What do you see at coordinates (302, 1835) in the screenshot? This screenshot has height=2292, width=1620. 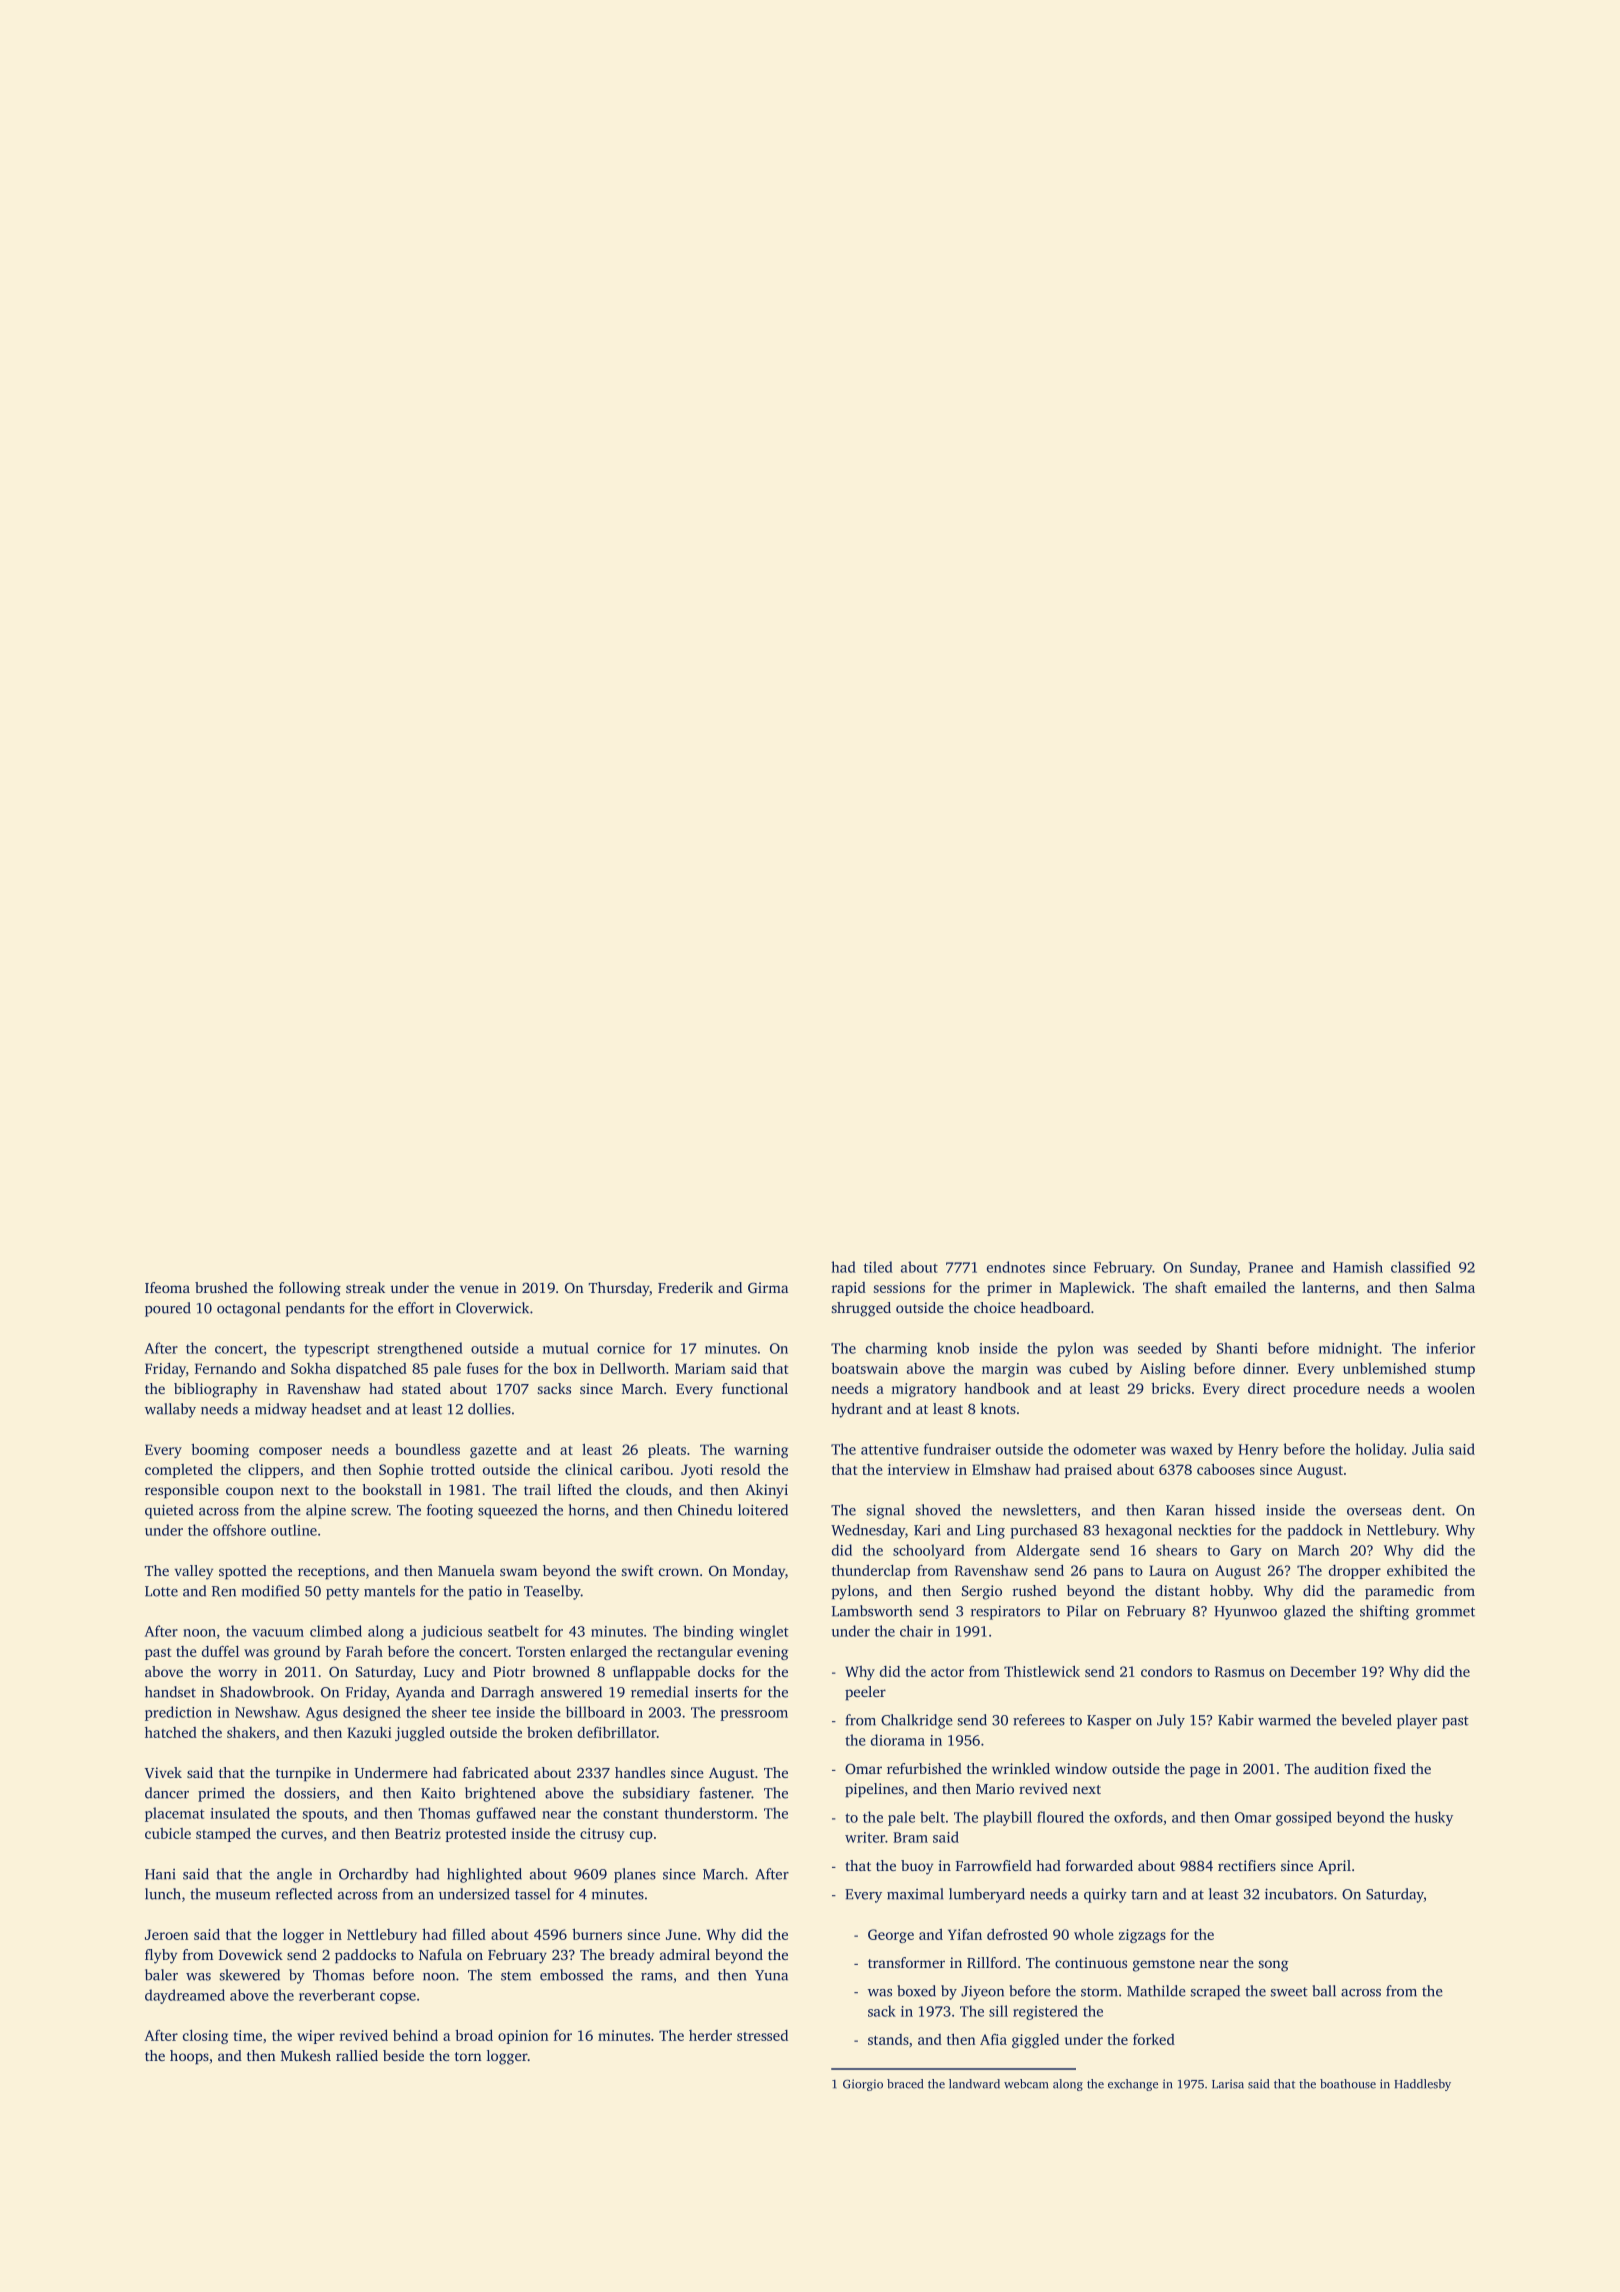 I see `curves` at bounding box center [302, 1835].
